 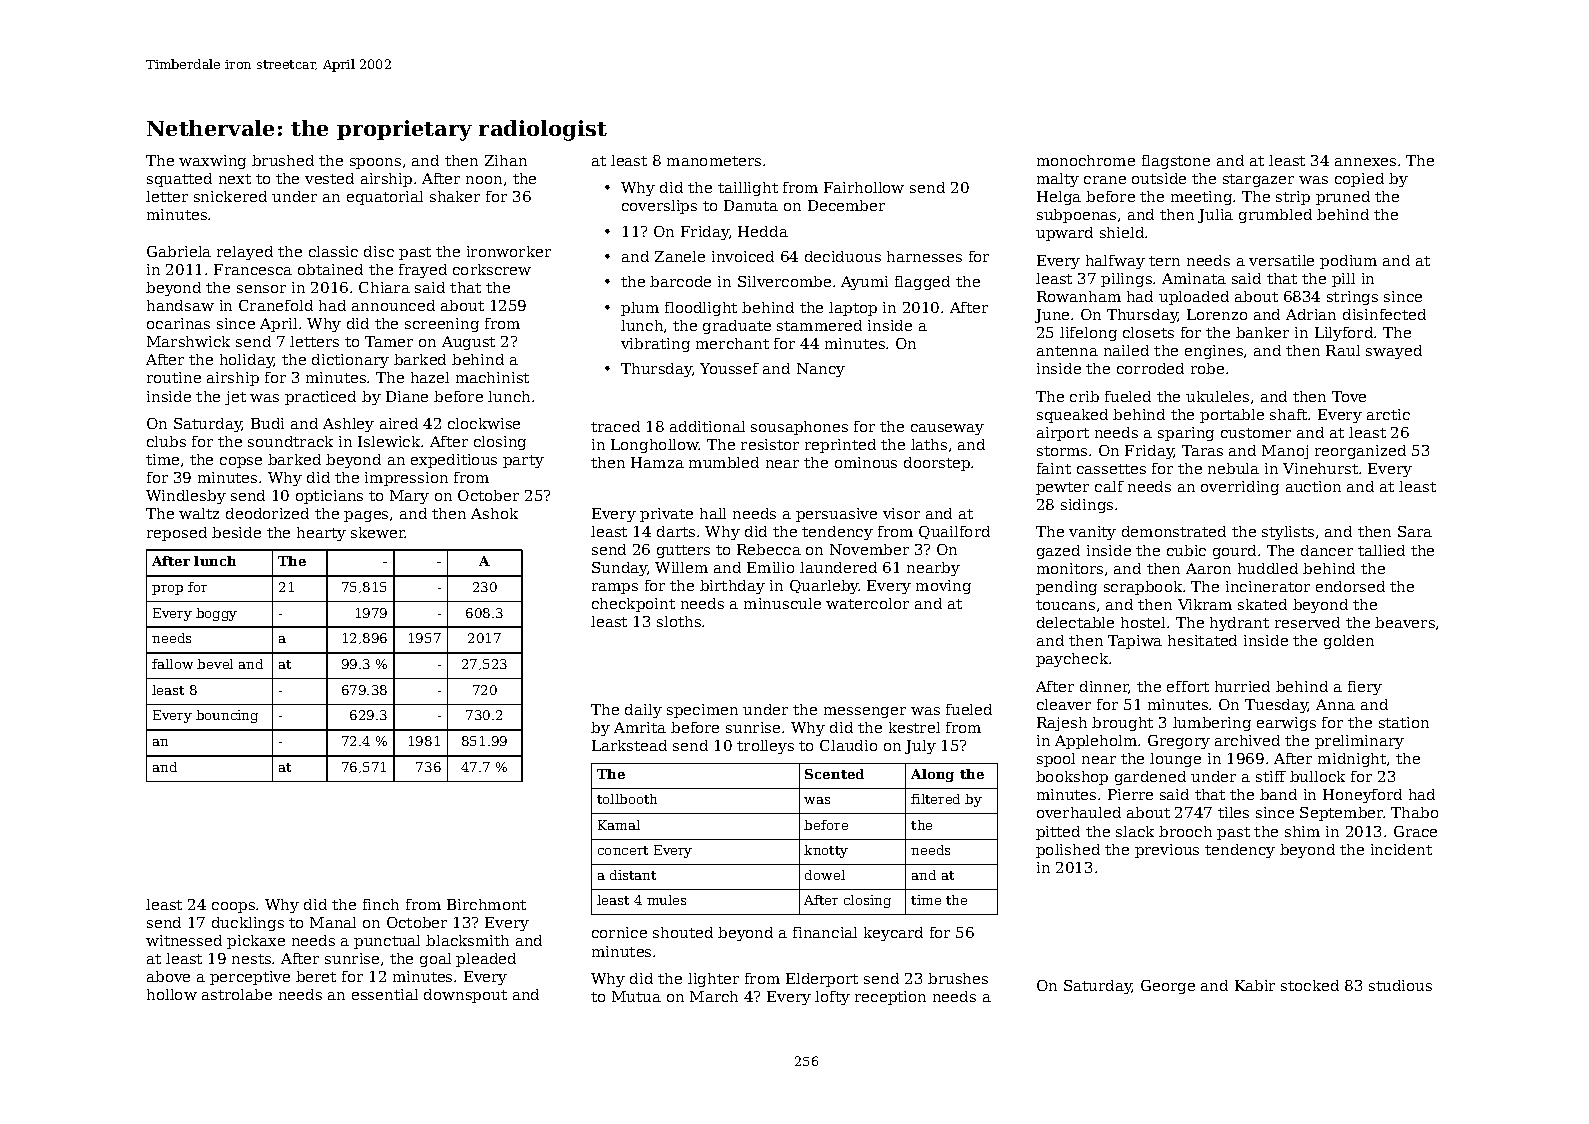 What do you see at coordinates (1365, 162) in the screenshot?
I see `annexes` at bounding box center [1365, 162].
